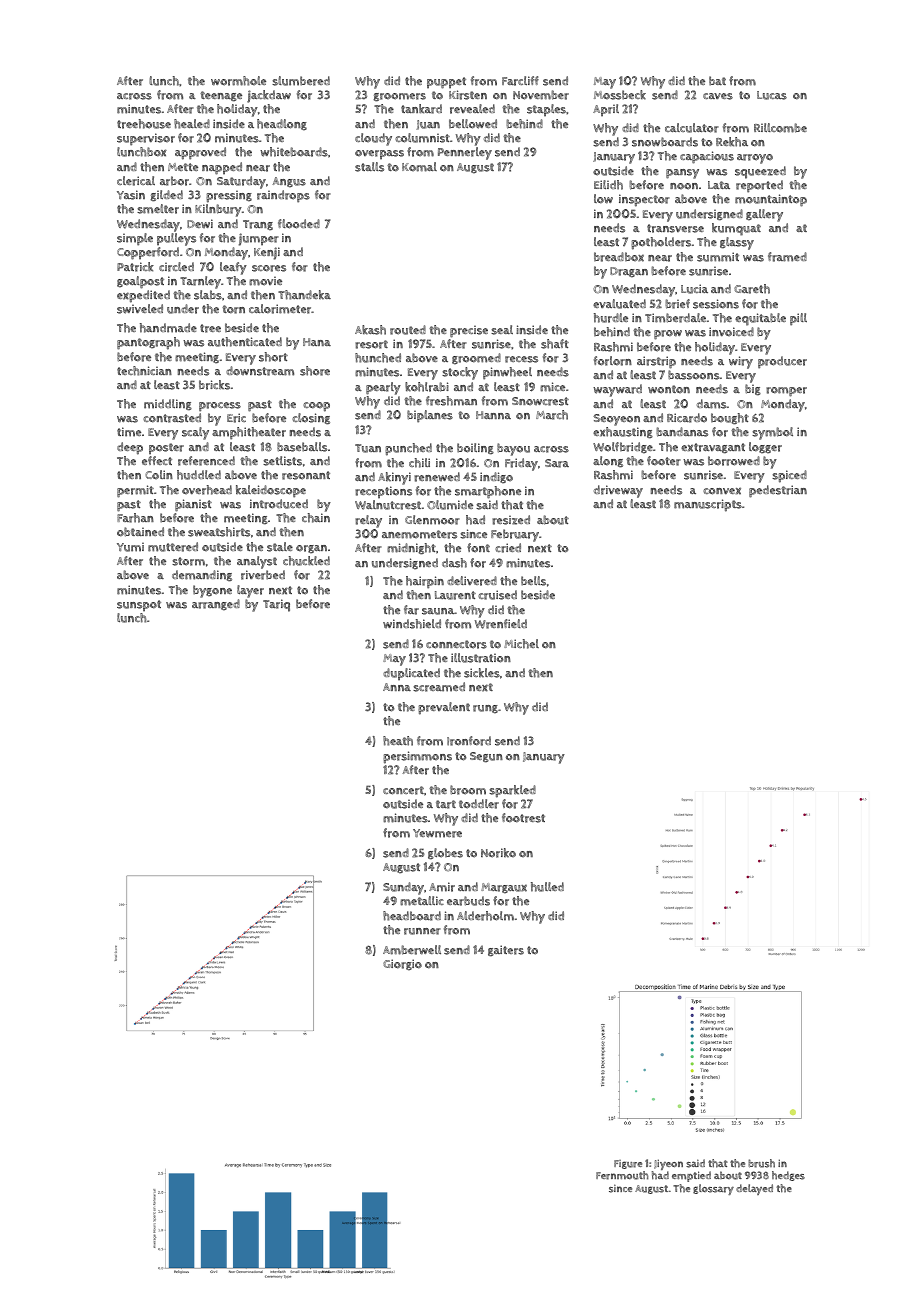 This screenshot has height=1308, width=924. What do you see at coordinates (411, 674) in the screenshot?
I see `duplicated` at bounding box center [411, 674].
